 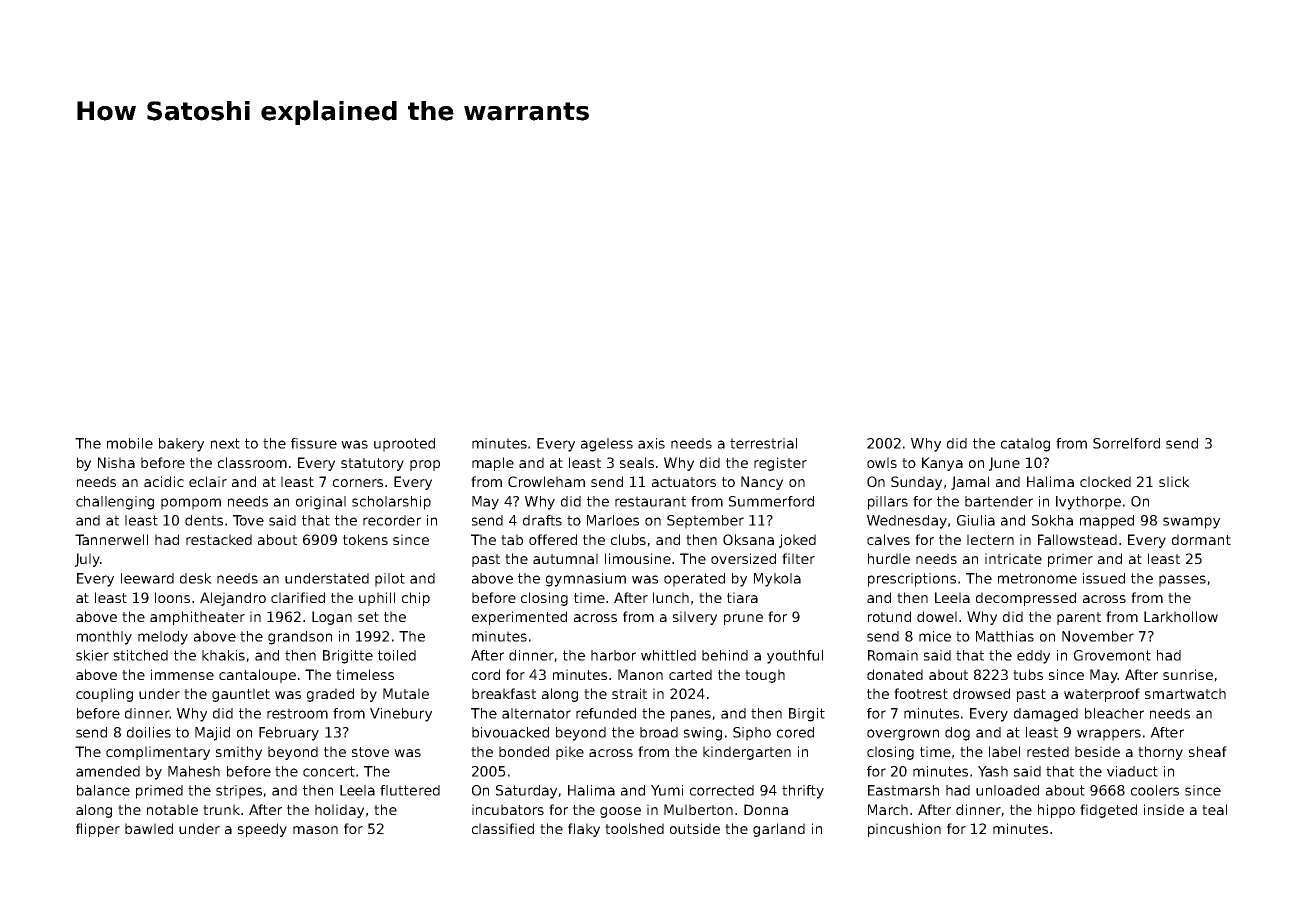 I want to click on Sorrelford, so click(x=1126, y=443).
